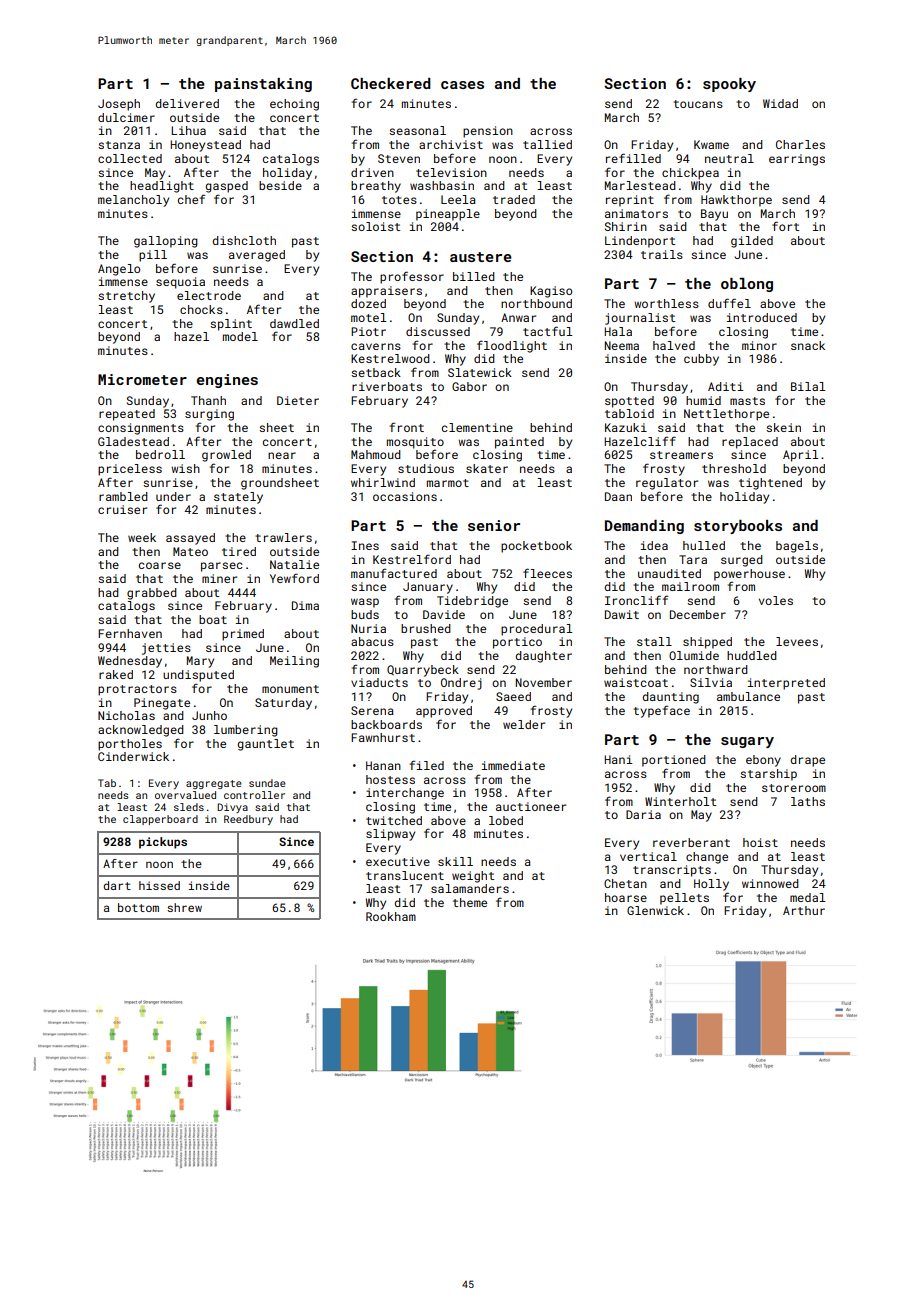 This screenshot has width=924, height=1308. Describe the element at coordinates (698, 104) in the screenshot. I see `toucans` at that location.
